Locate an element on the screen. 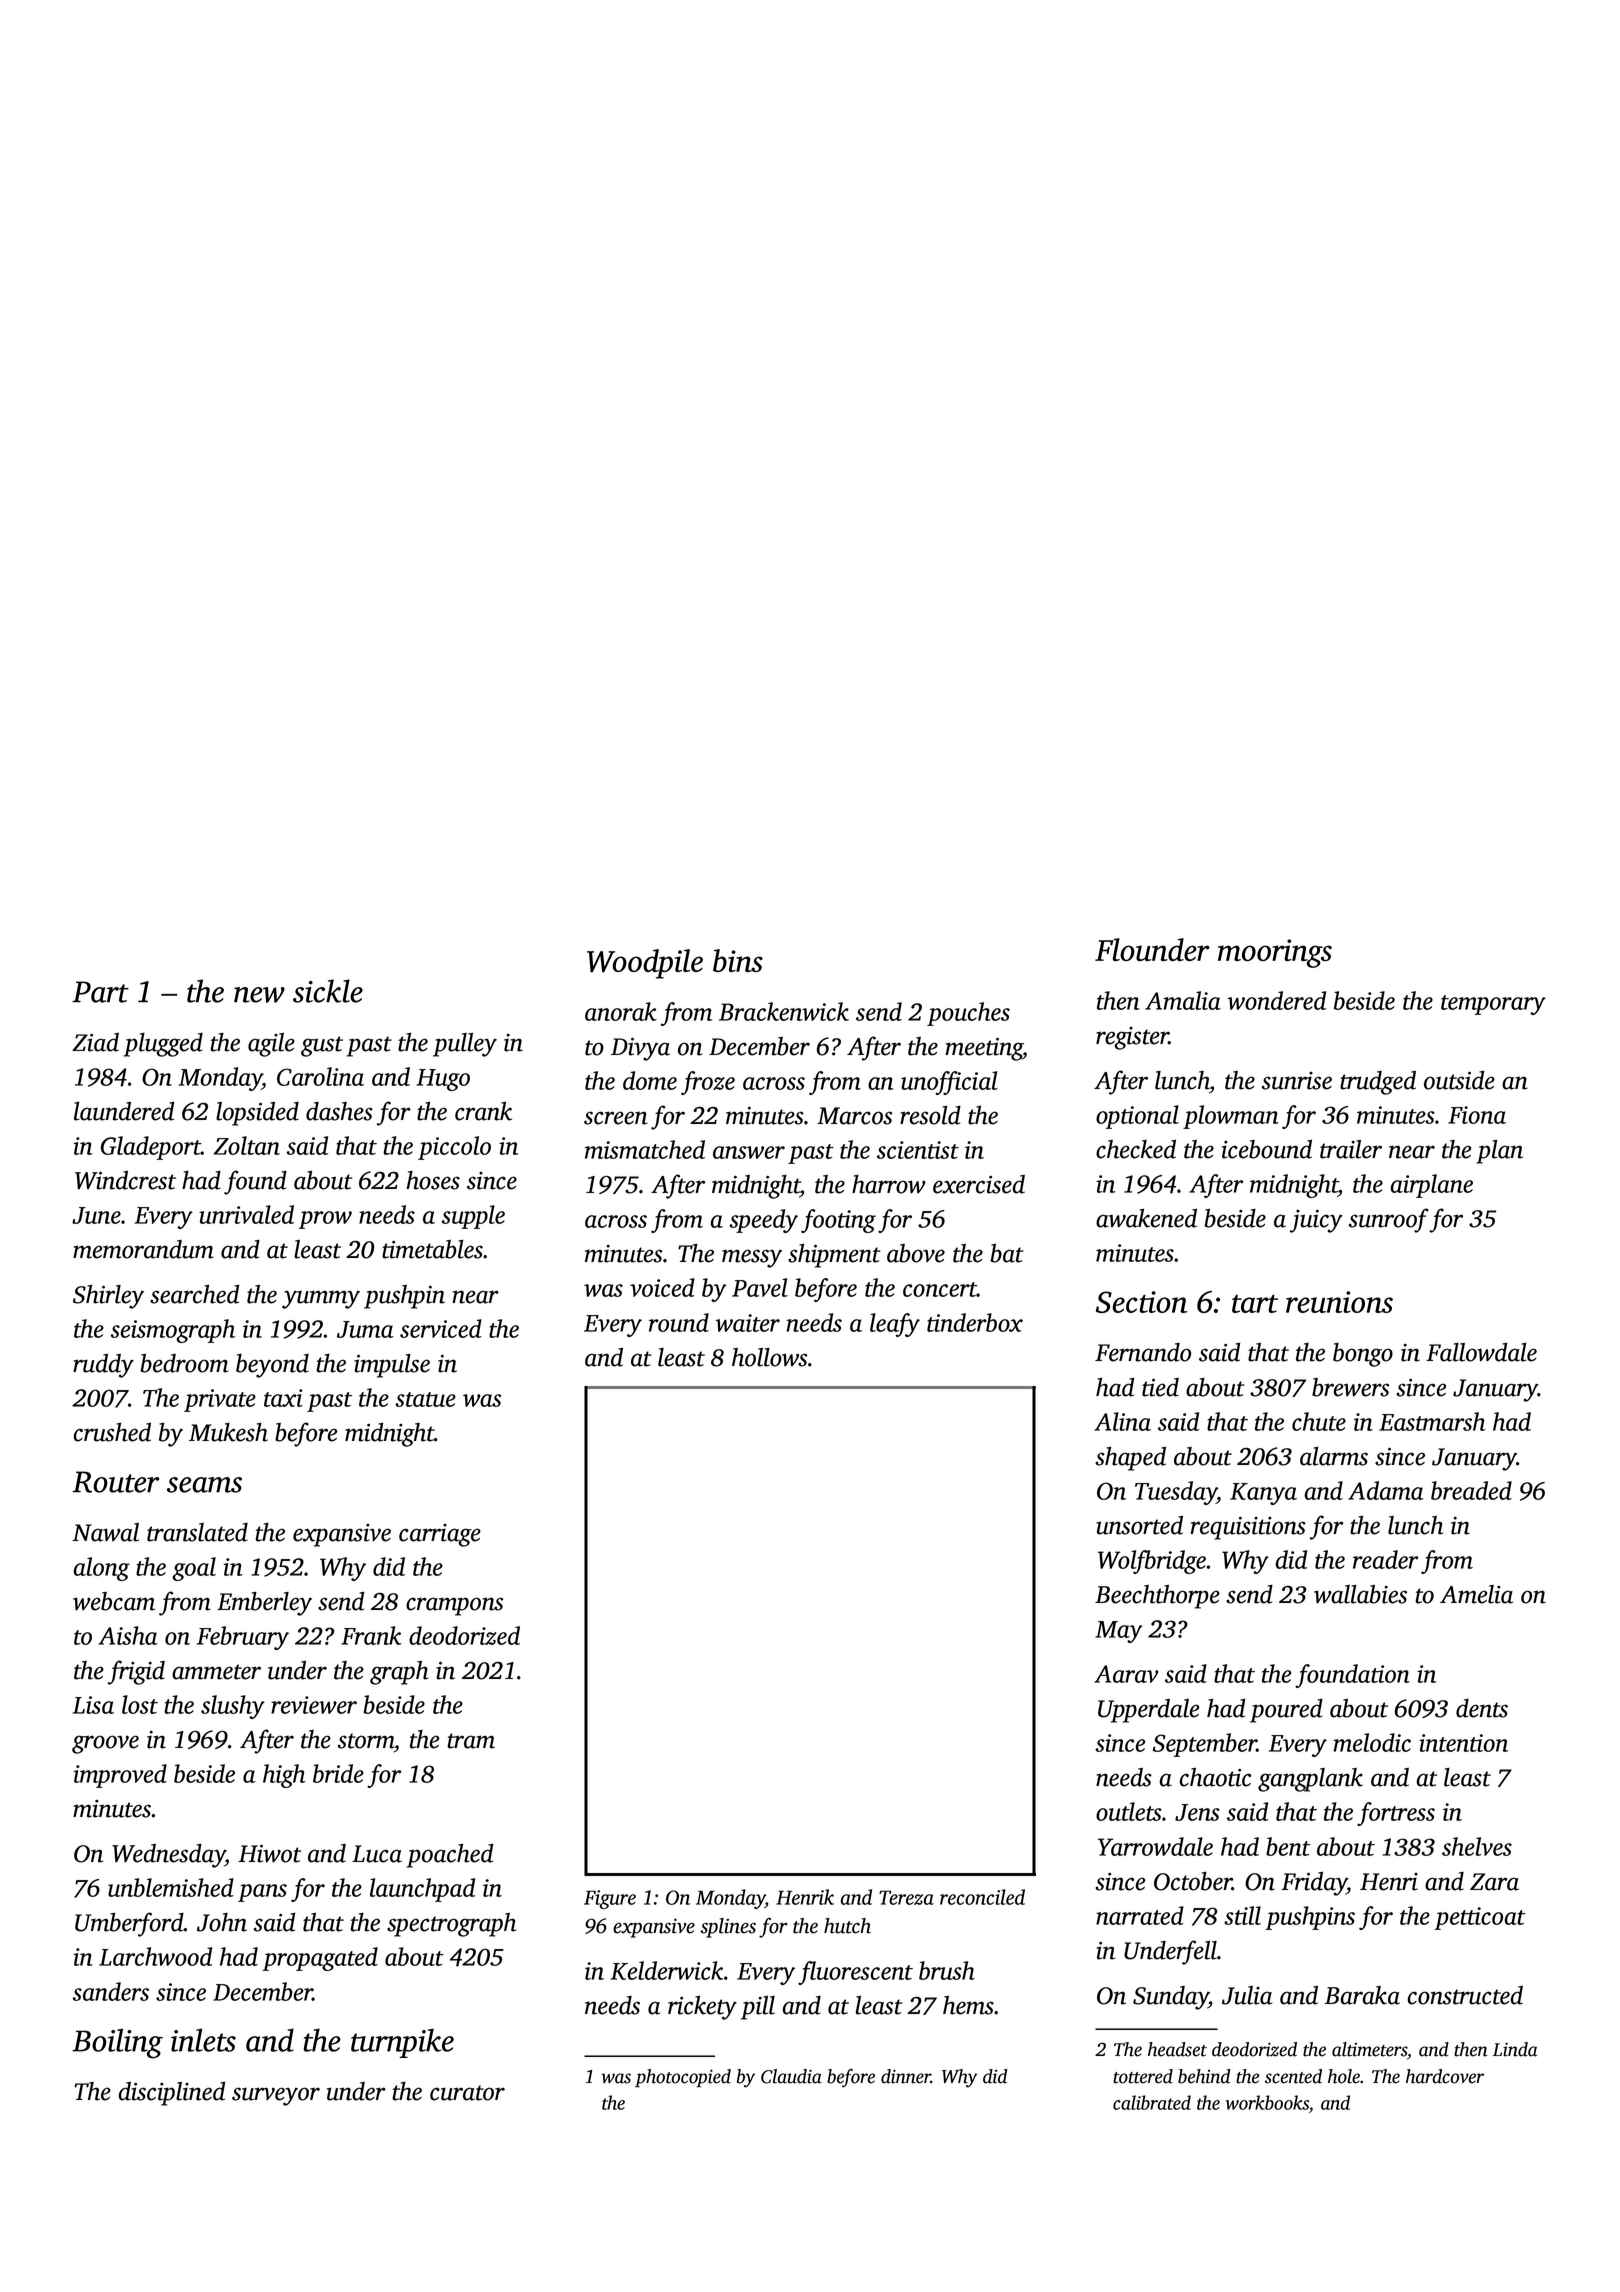 The image size is (1620, 2292). carriage is located at coordinates (440, 1535).
